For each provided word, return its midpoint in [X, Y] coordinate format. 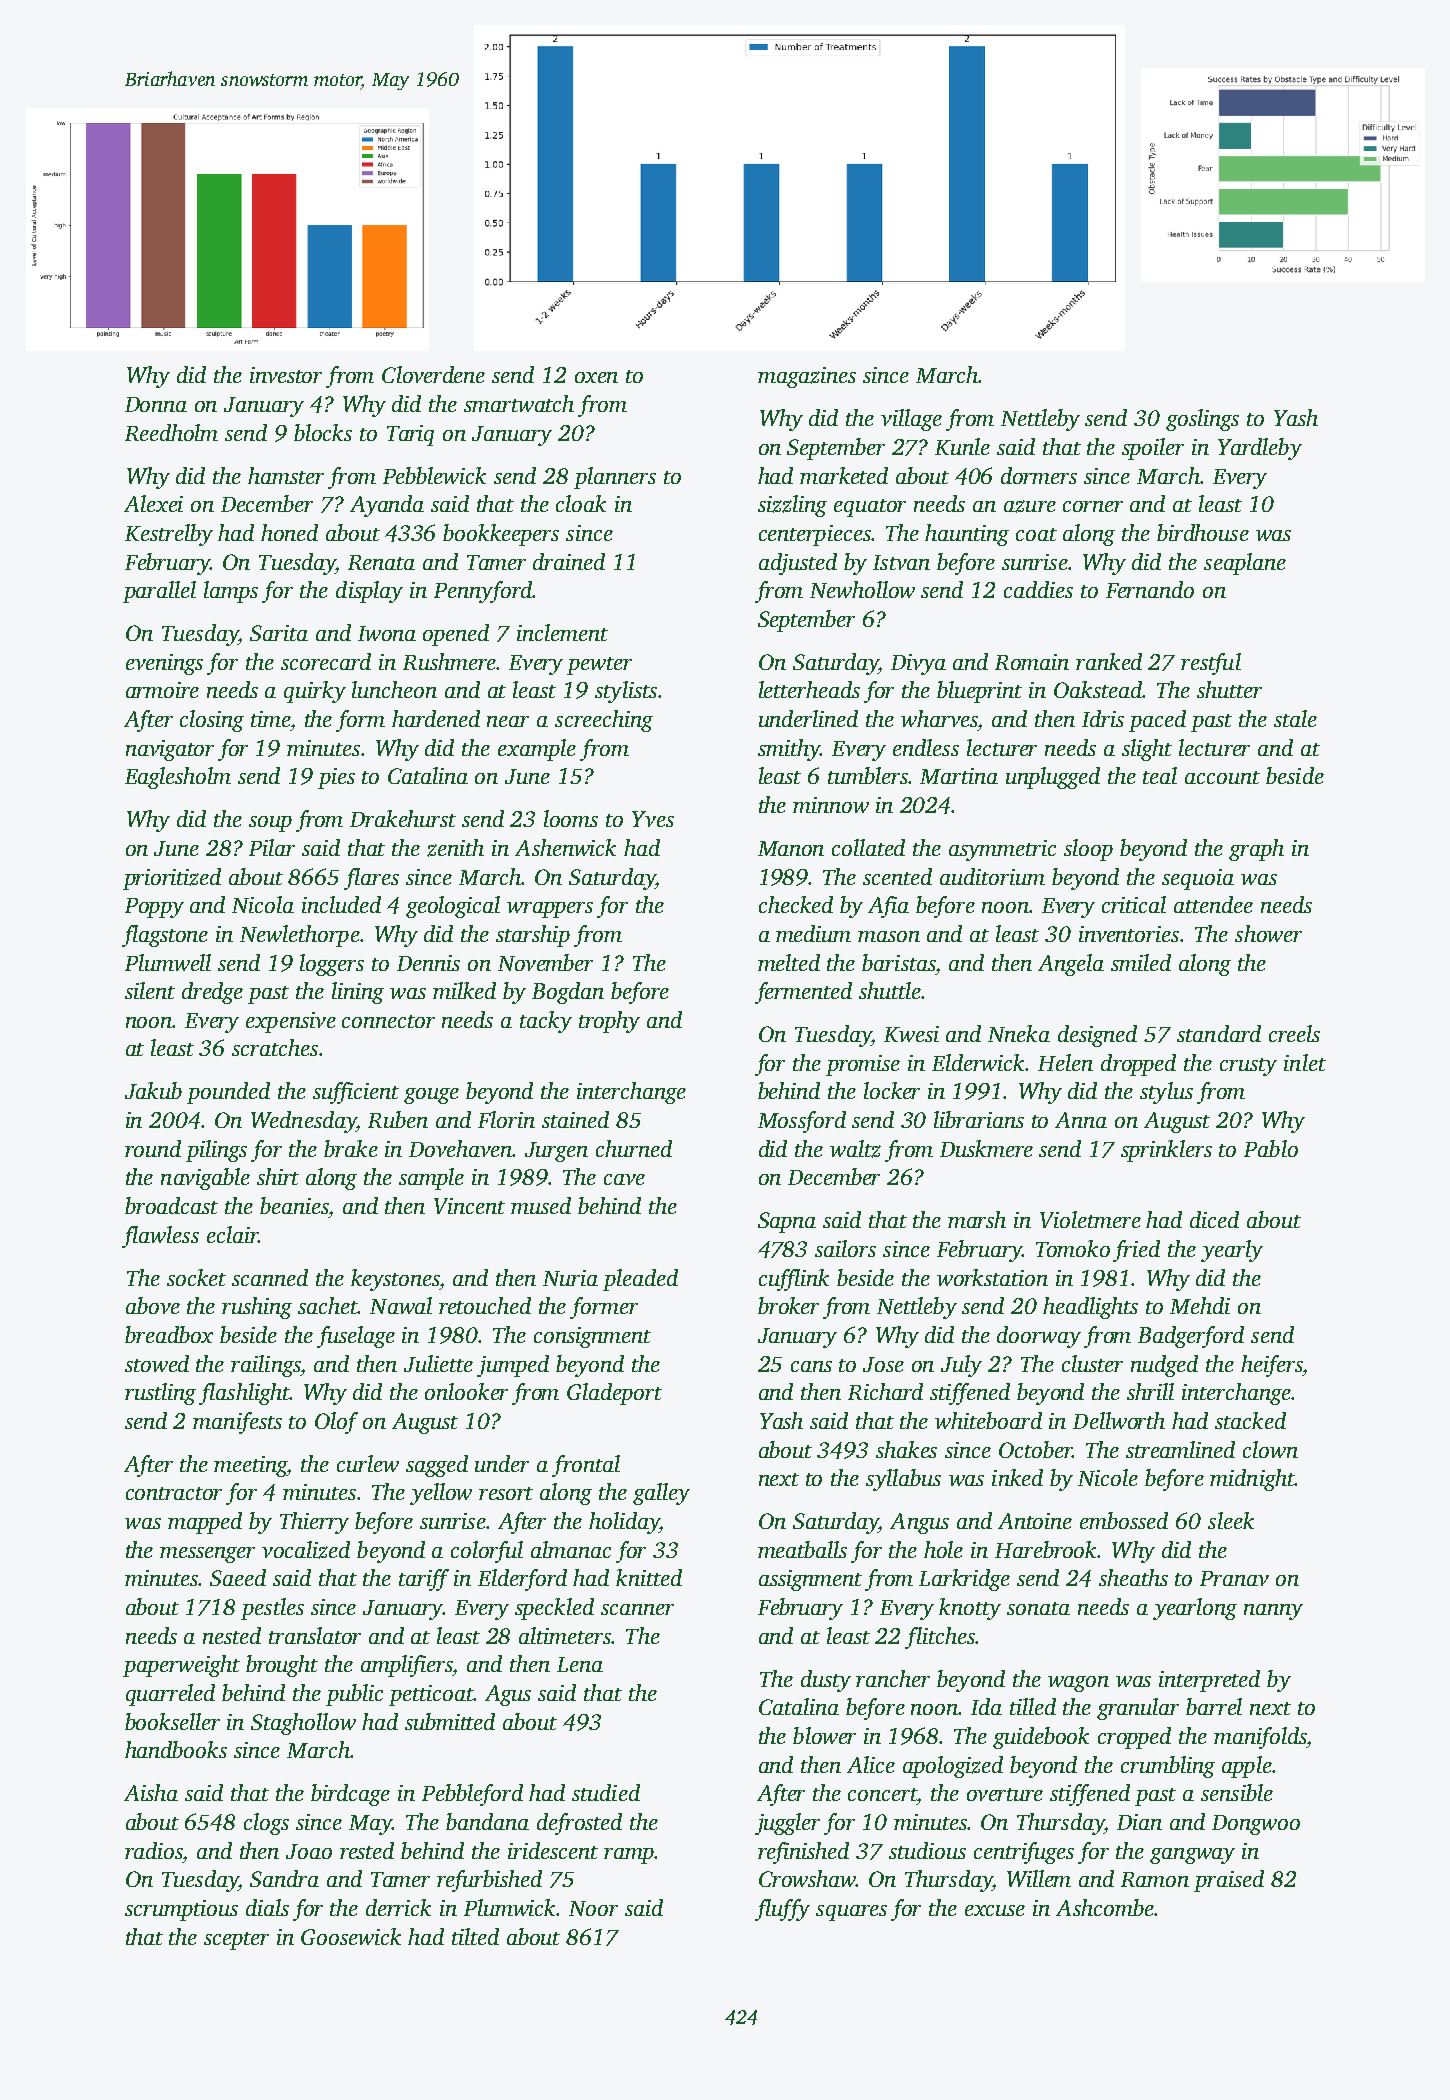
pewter [599, 666]
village [911, 420]
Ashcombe [1105, 1907]
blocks [323, 432]
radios [154, 1850]
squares [851, 1913]
